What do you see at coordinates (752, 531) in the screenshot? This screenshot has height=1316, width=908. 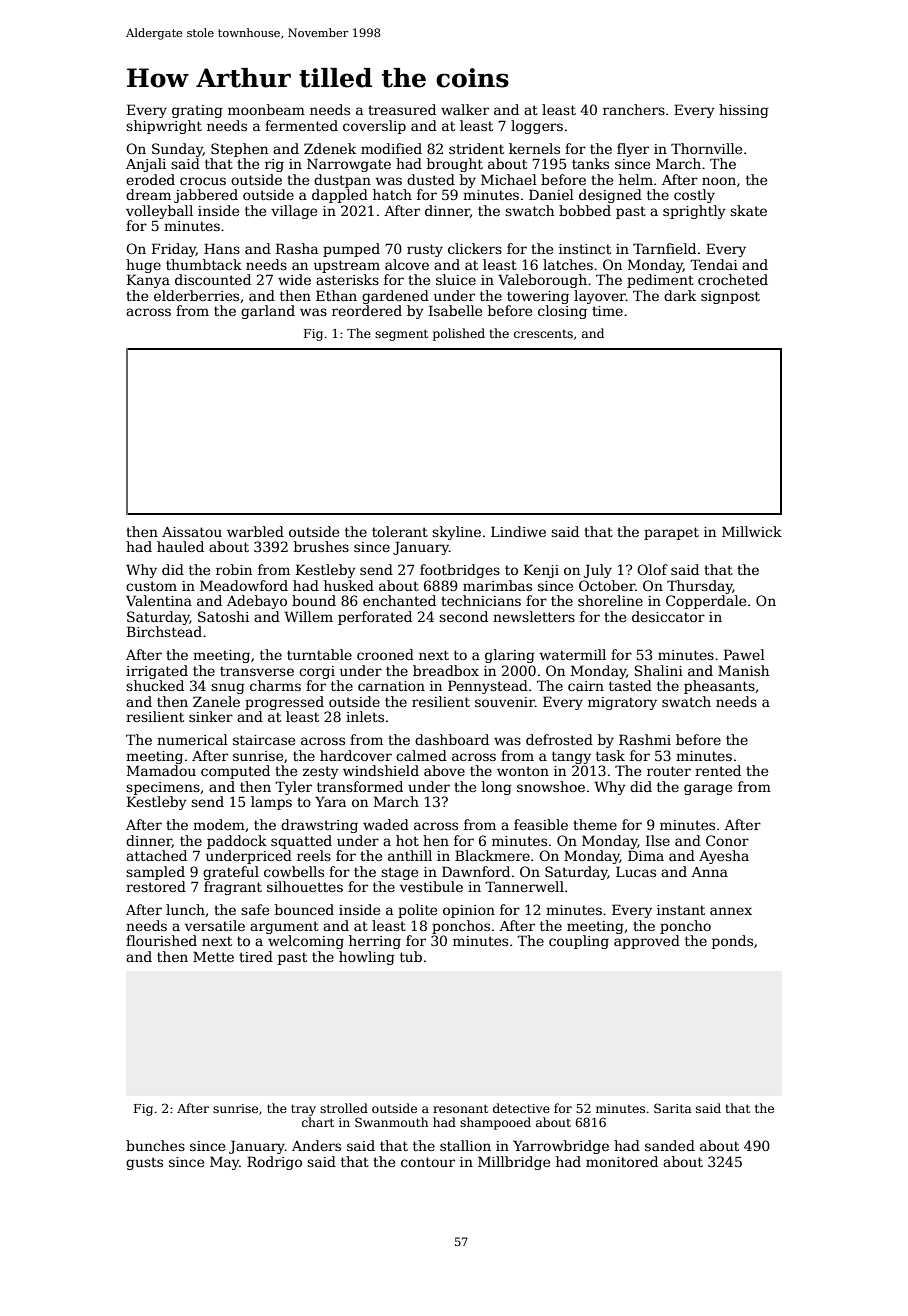 I see `Millwick` at bounding box center [752, 531].
